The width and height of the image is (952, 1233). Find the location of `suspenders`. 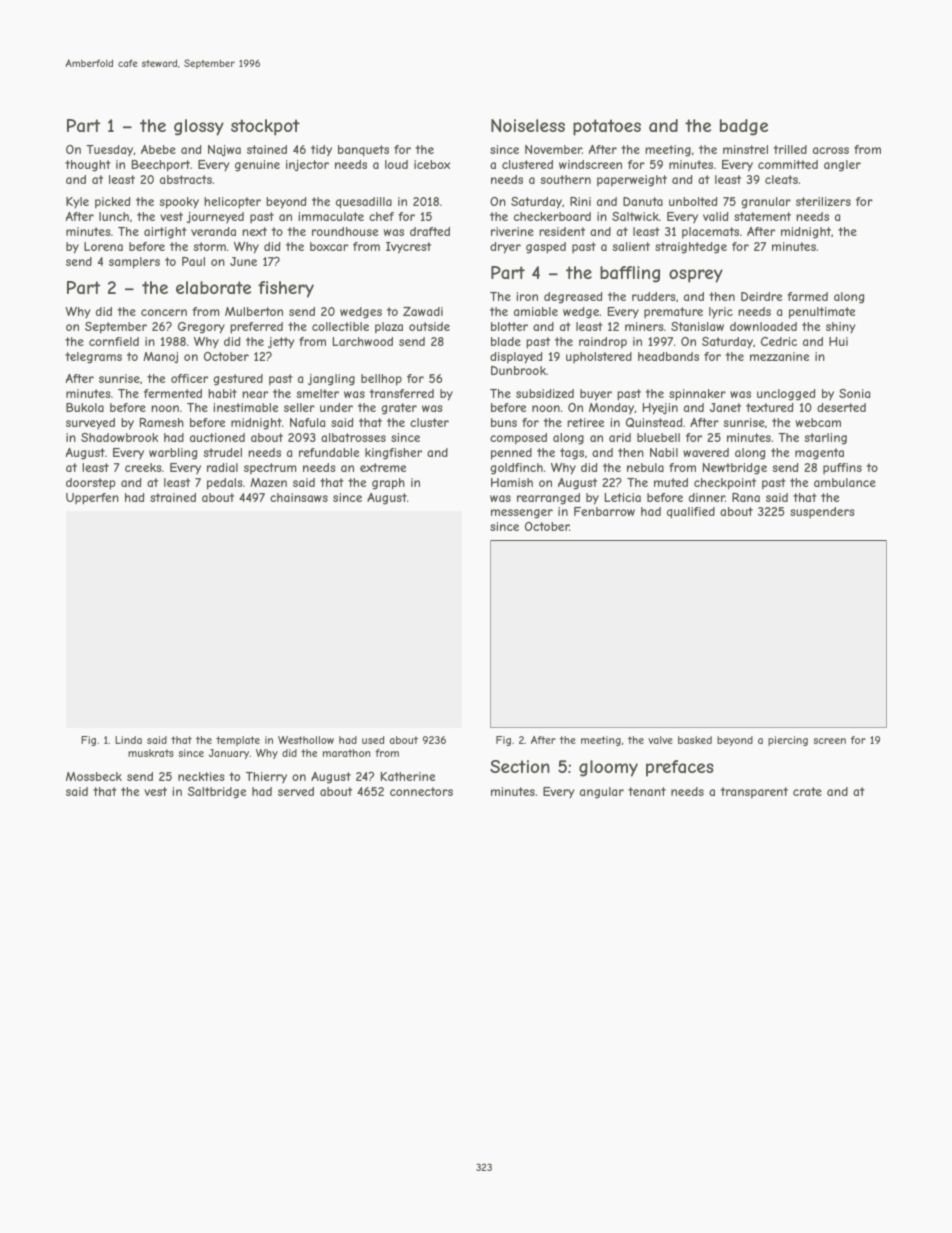

suspenders is located at coordinates (822, 513).
